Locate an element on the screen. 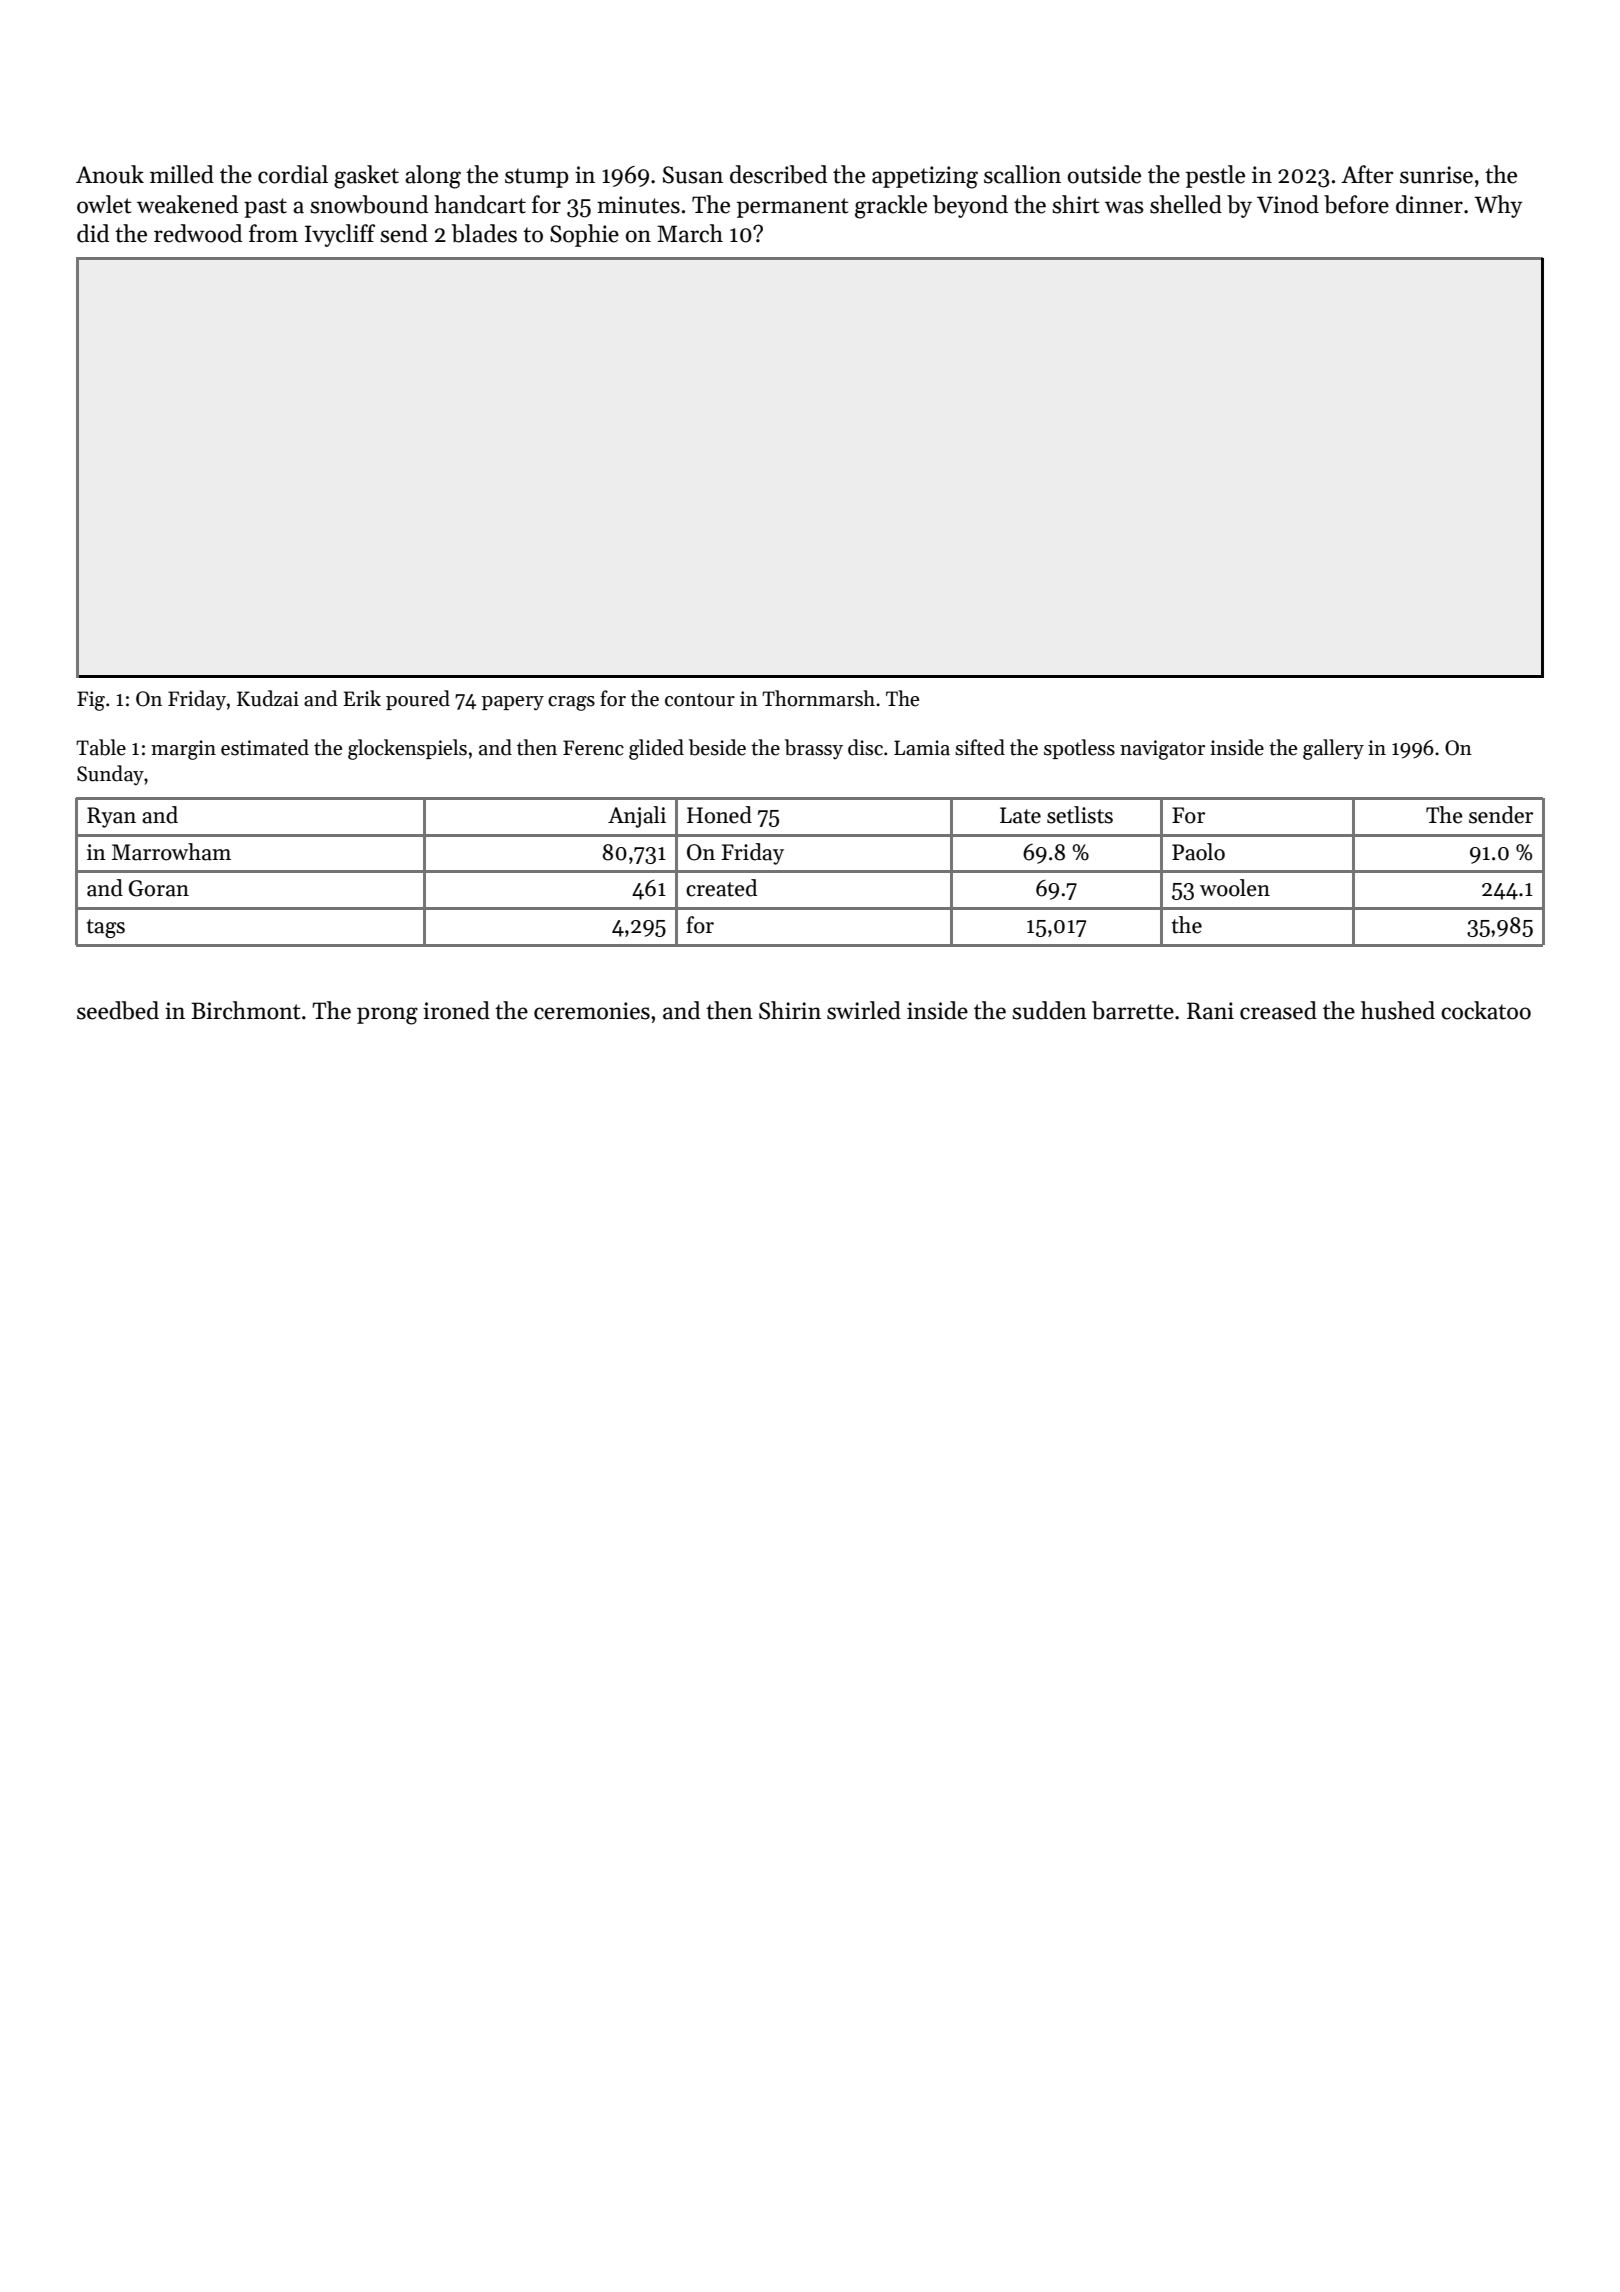  redwood is located at coordinates (198, 233).
